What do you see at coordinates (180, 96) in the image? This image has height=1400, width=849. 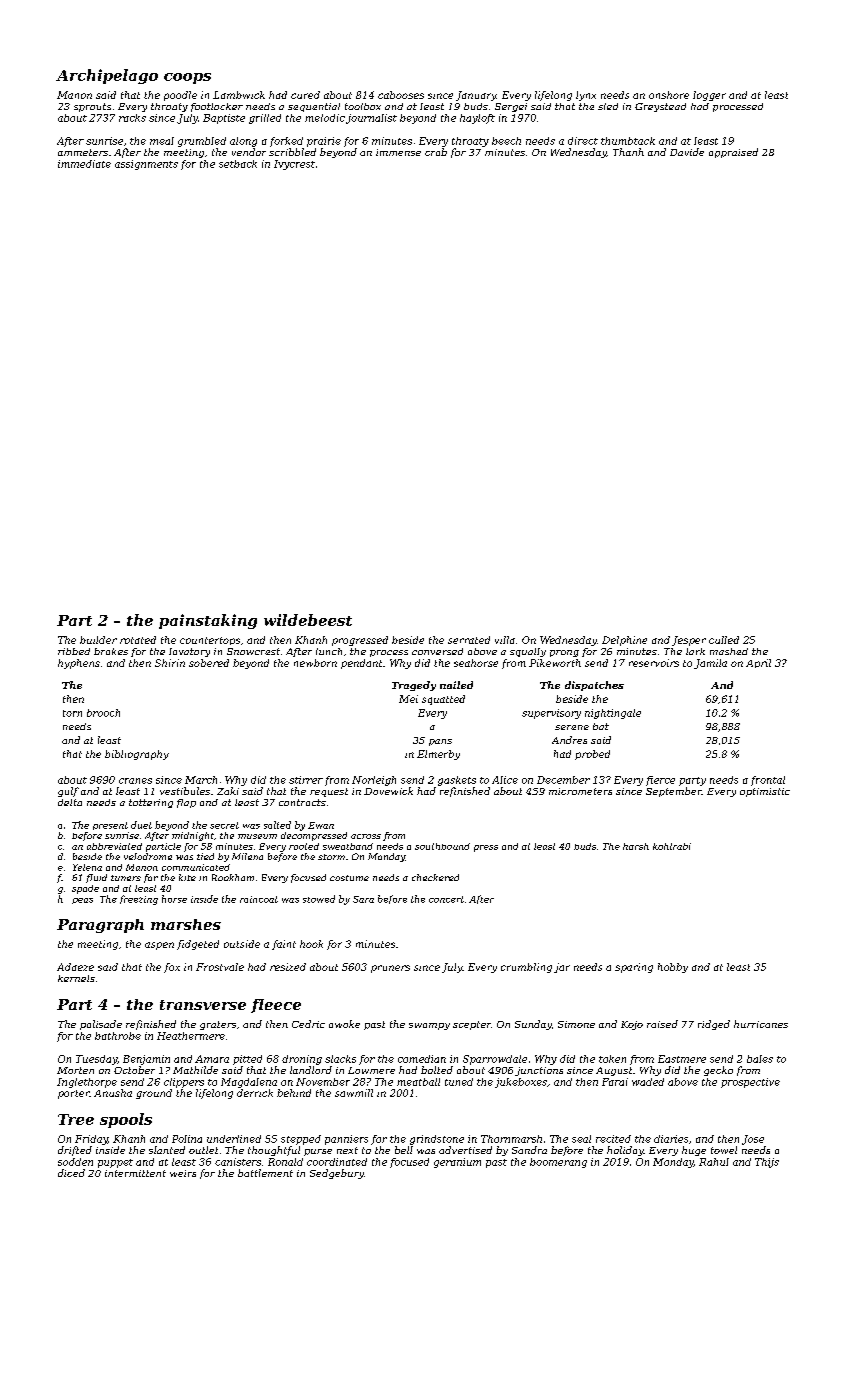 I see `poodle` at bounding box center [180, 96].
